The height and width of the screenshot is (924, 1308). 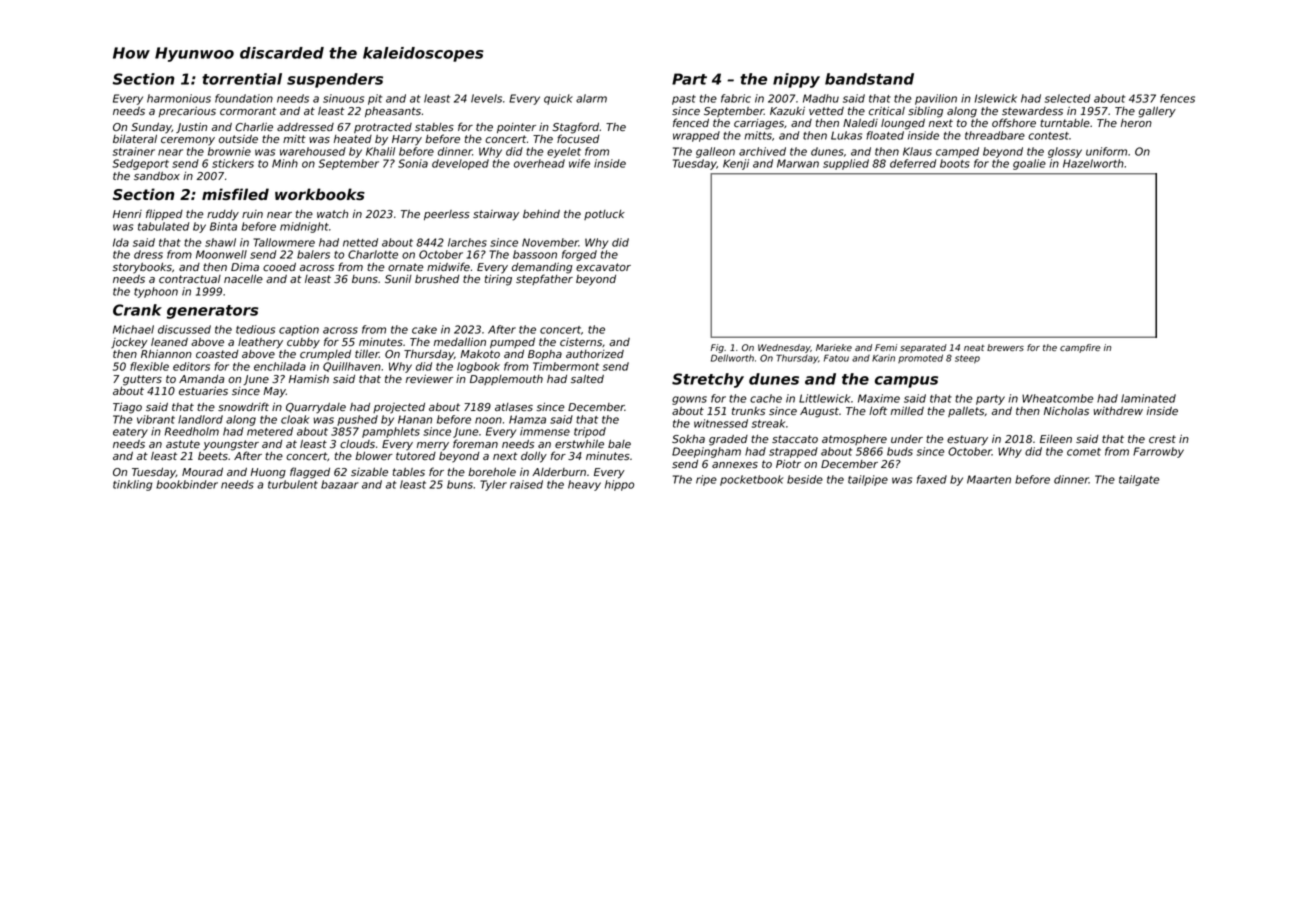 What do you see at coordinates (127, 408) in the screenshot?
I see `Tiago` at bounding box center [127, 408].
